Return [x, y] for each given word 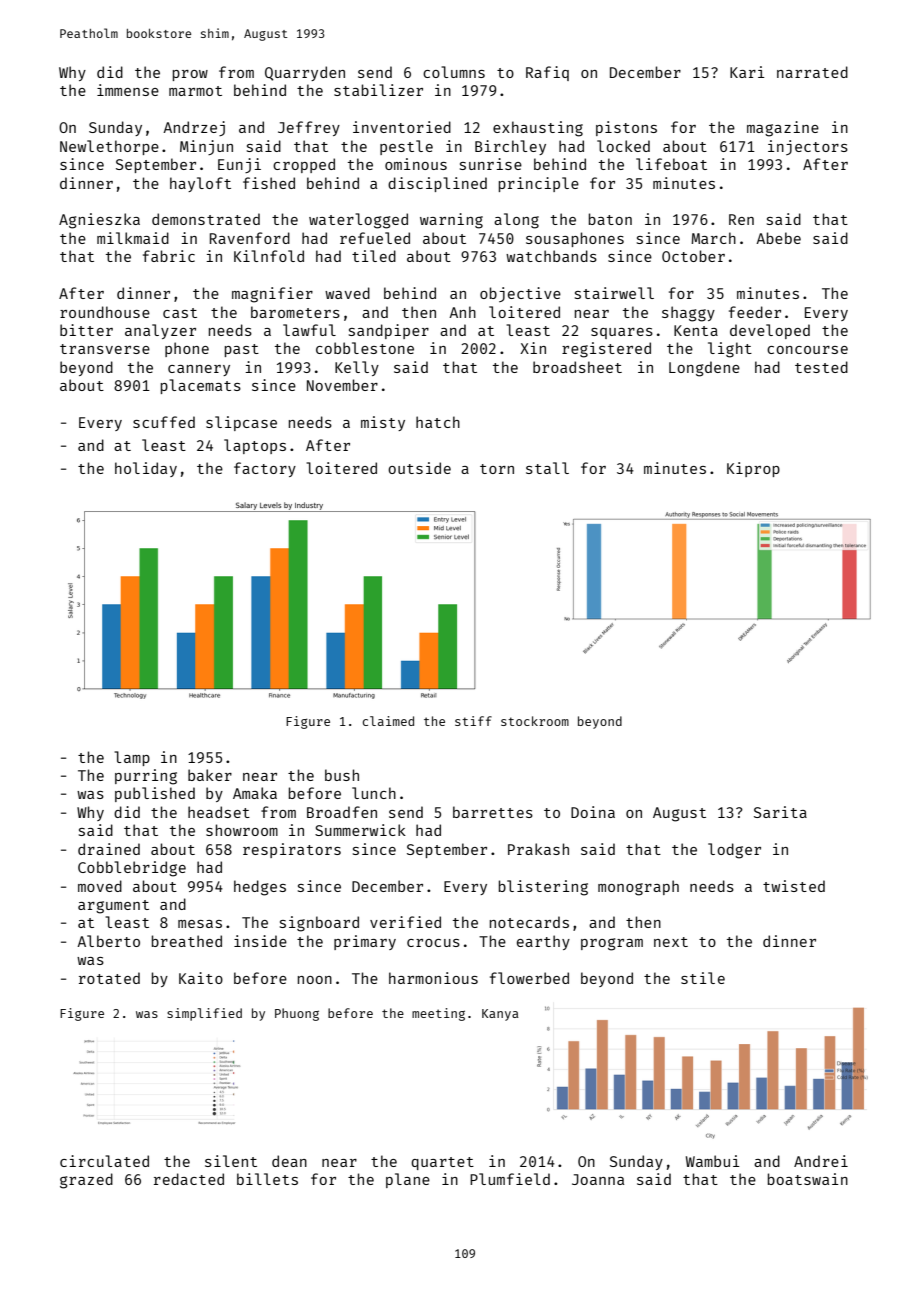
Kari [747, 72]
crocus [433, 943]
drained [109, 849]
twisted [794, 886]
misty [383, 423]
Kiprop [753, 469]
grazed [86, 1181]
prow [190, 75]
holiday [146, 469]
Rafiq [547, 73]
